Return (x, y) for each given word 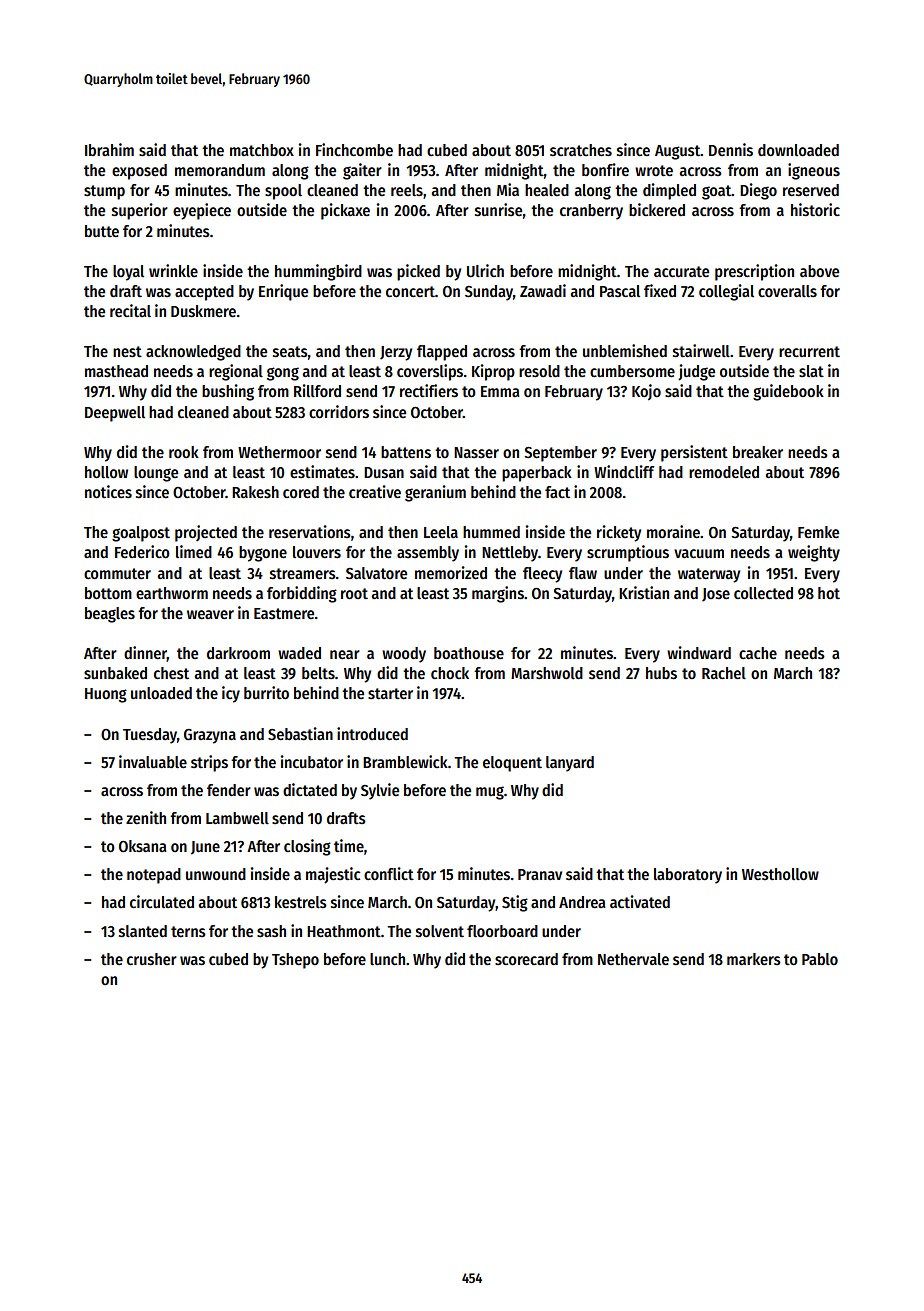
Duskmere (203, 311)
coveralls (787, 291)
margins (498, 594)
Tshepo (295, 961)
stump (104, 192)
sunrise (498, 210)
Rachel (724, 673)
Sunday (489, 293)
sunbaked (115, 673)
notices (108, 492)
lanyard (570, 764)
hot (829, 593)
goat (717, 192)
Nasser (476, 452)
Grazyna (210, 736)
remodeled (724, 472)
